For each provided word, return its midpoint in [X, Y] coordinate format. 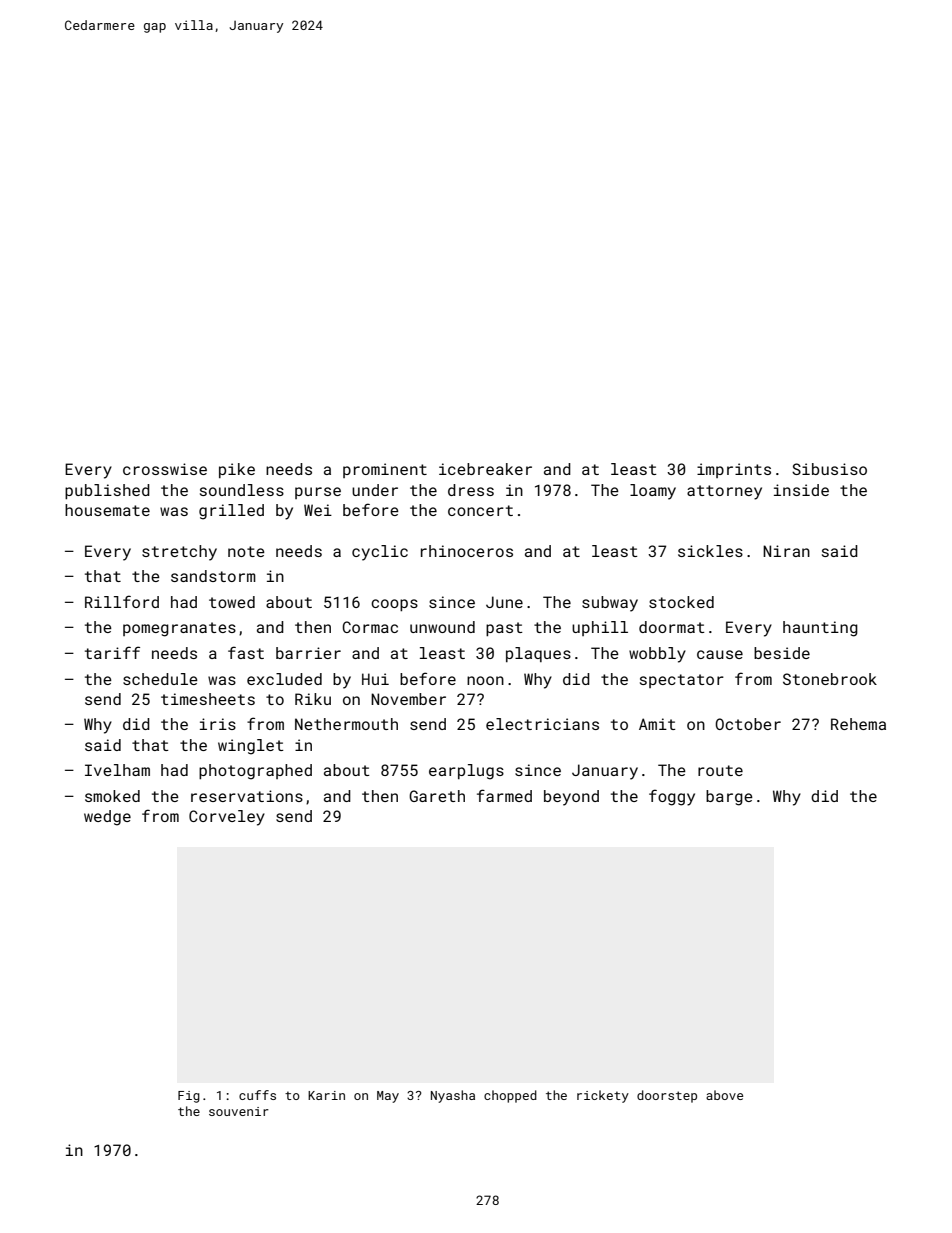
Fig [189, 1097]
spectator [682, 681]
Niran [786, 551]
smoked [112, 796]
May [388, 1097]
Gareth [437, 796]
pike [237, 470]
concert [480, 510]
